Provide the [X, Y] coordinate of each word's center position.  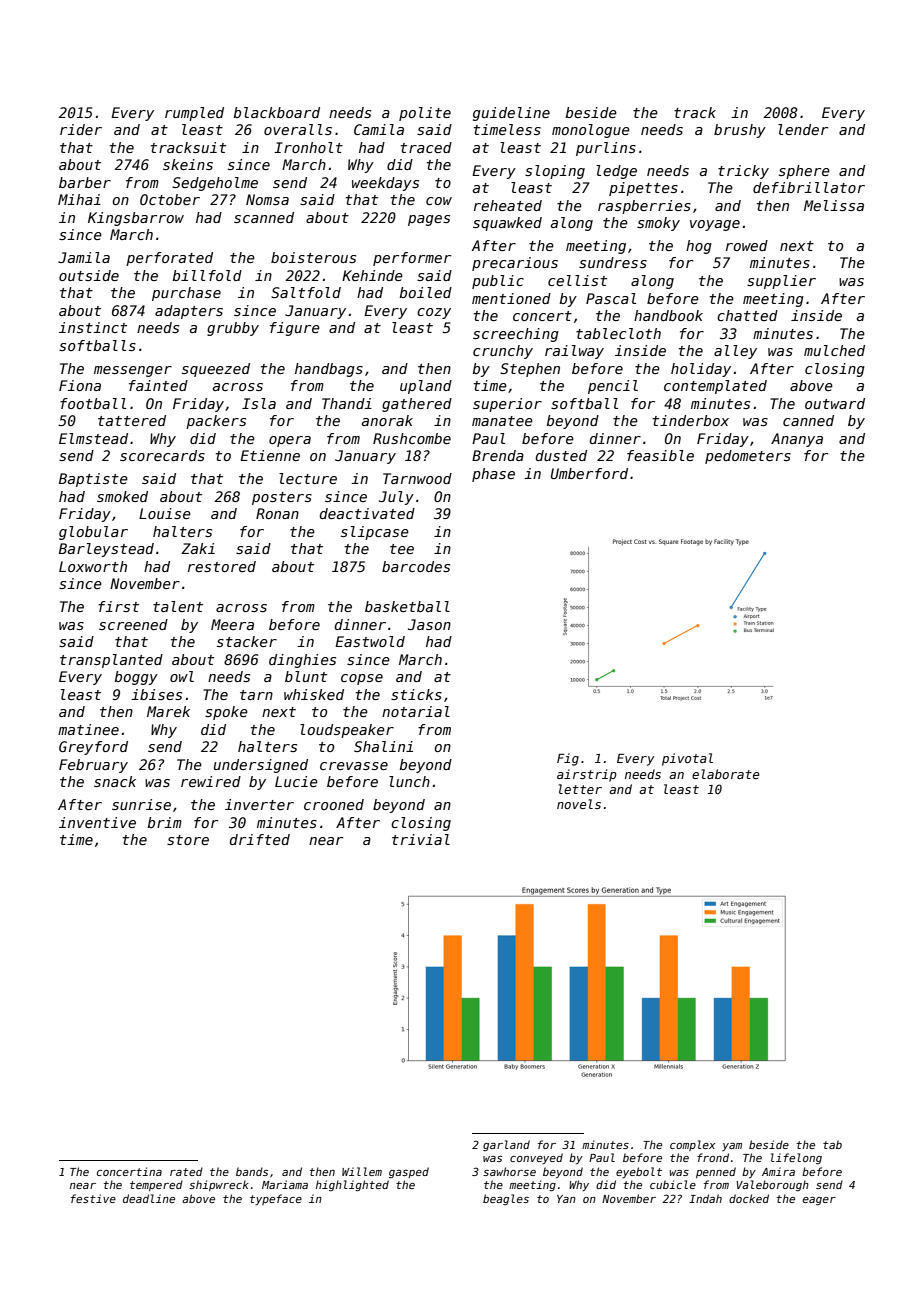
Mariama [285, 1184]
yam [732, 1147]
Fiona [80, 385]
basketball [407, 606]
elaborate [726, 774]
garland [506, 1145]
